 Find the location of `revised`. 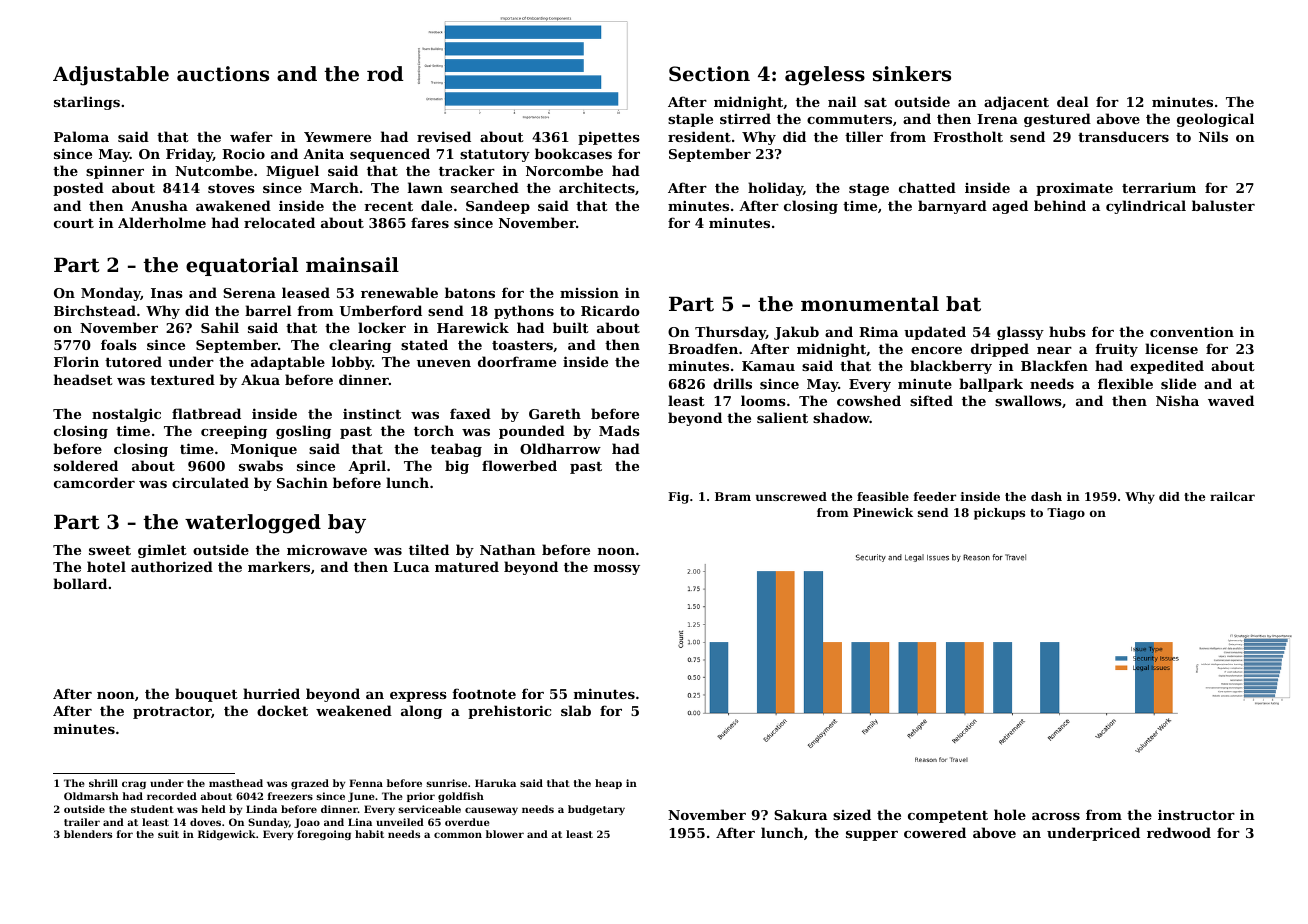

revised is located at coordinates (444, 136).
